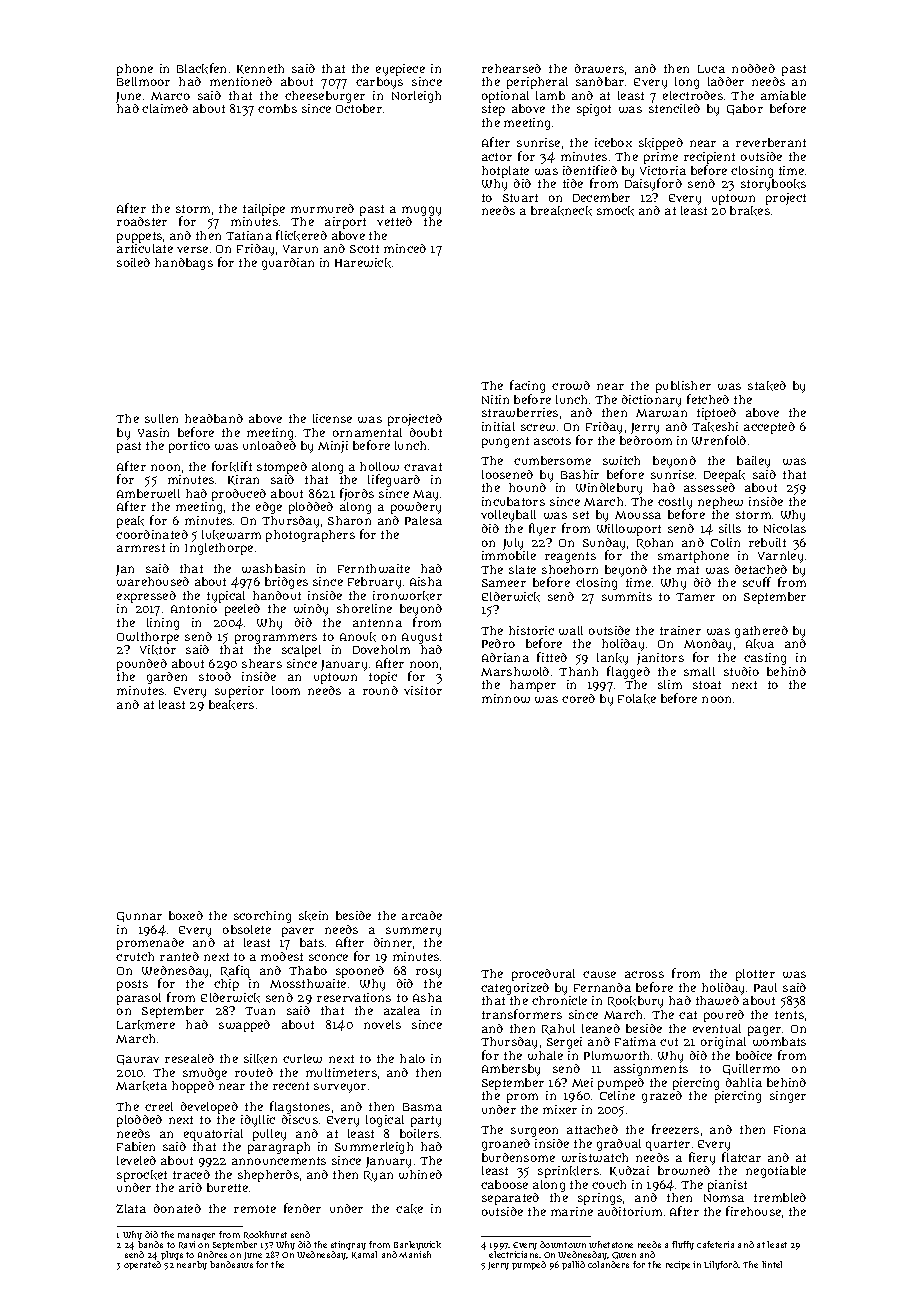 This image has width=924, height=1308. What do you see at coordinates (415, 1254) in the image?
I see `Manish` at bounding box center [415, 1254].
